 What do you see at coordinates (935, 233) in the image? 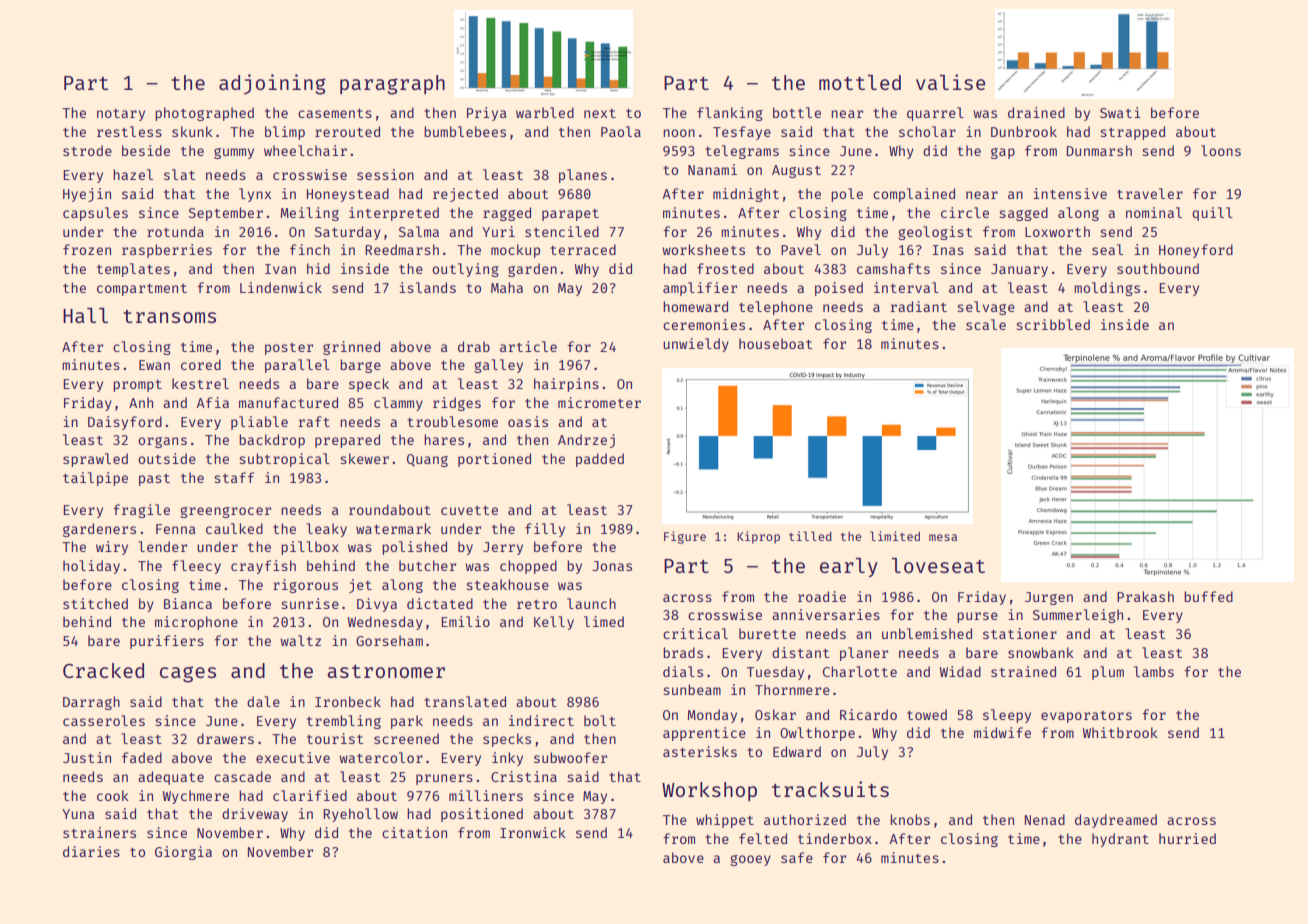
I see `geologist` at bounding box center [935, 233].
